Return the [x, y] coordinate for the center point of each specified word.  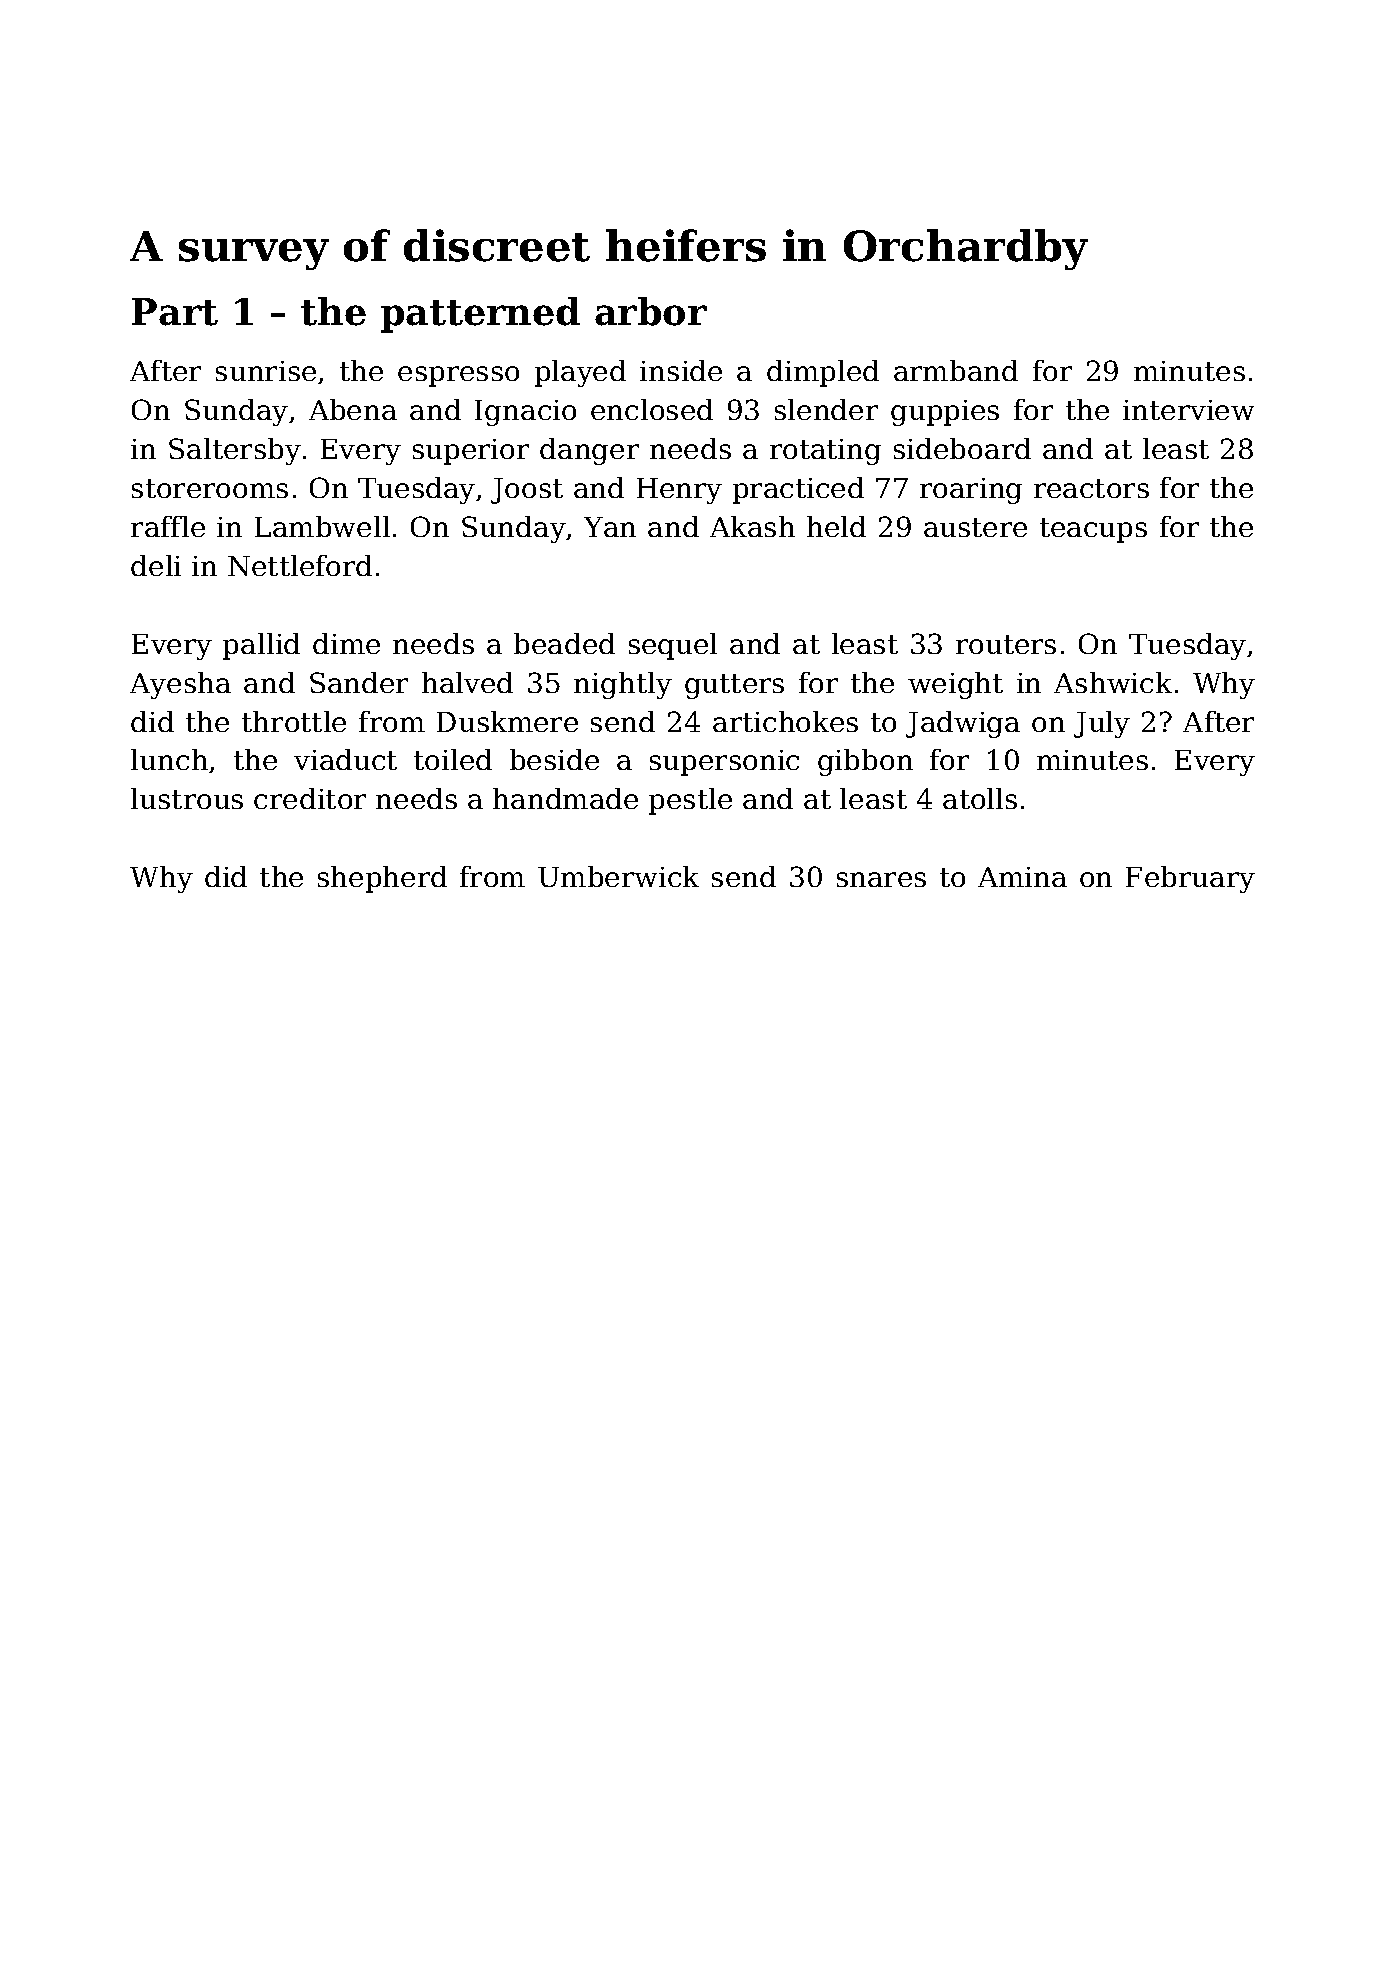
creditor [310, 798]
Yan [610, 527]
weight [955, 685]
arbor [651, 311]
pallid [261, 646]
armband [956, 370]
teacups [1093, 530]
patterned [480, 315]
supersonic [724, 763]
